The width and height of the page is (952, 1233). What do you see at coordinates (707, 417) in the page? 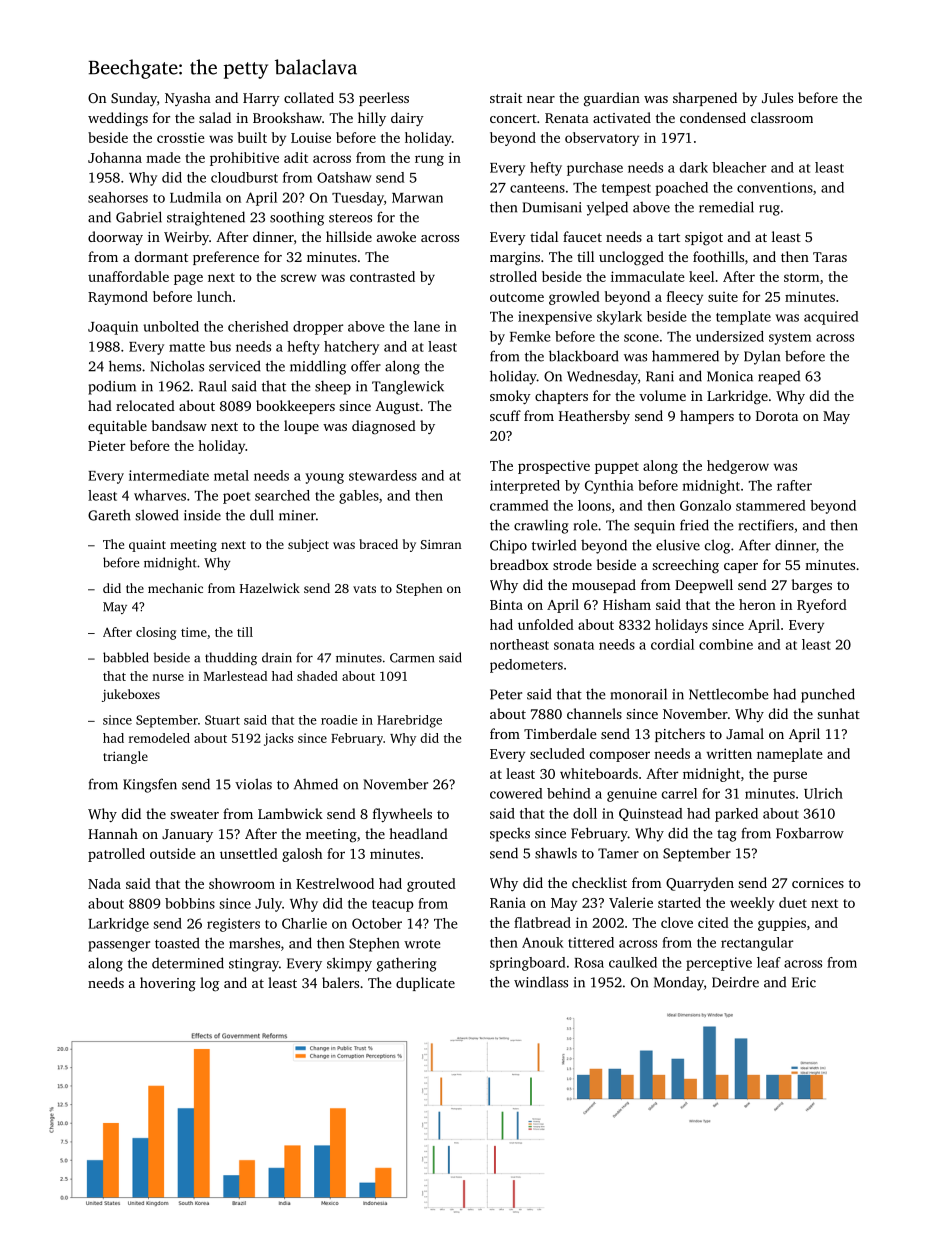
I see `hampers` at bounding box center [707, 417].
